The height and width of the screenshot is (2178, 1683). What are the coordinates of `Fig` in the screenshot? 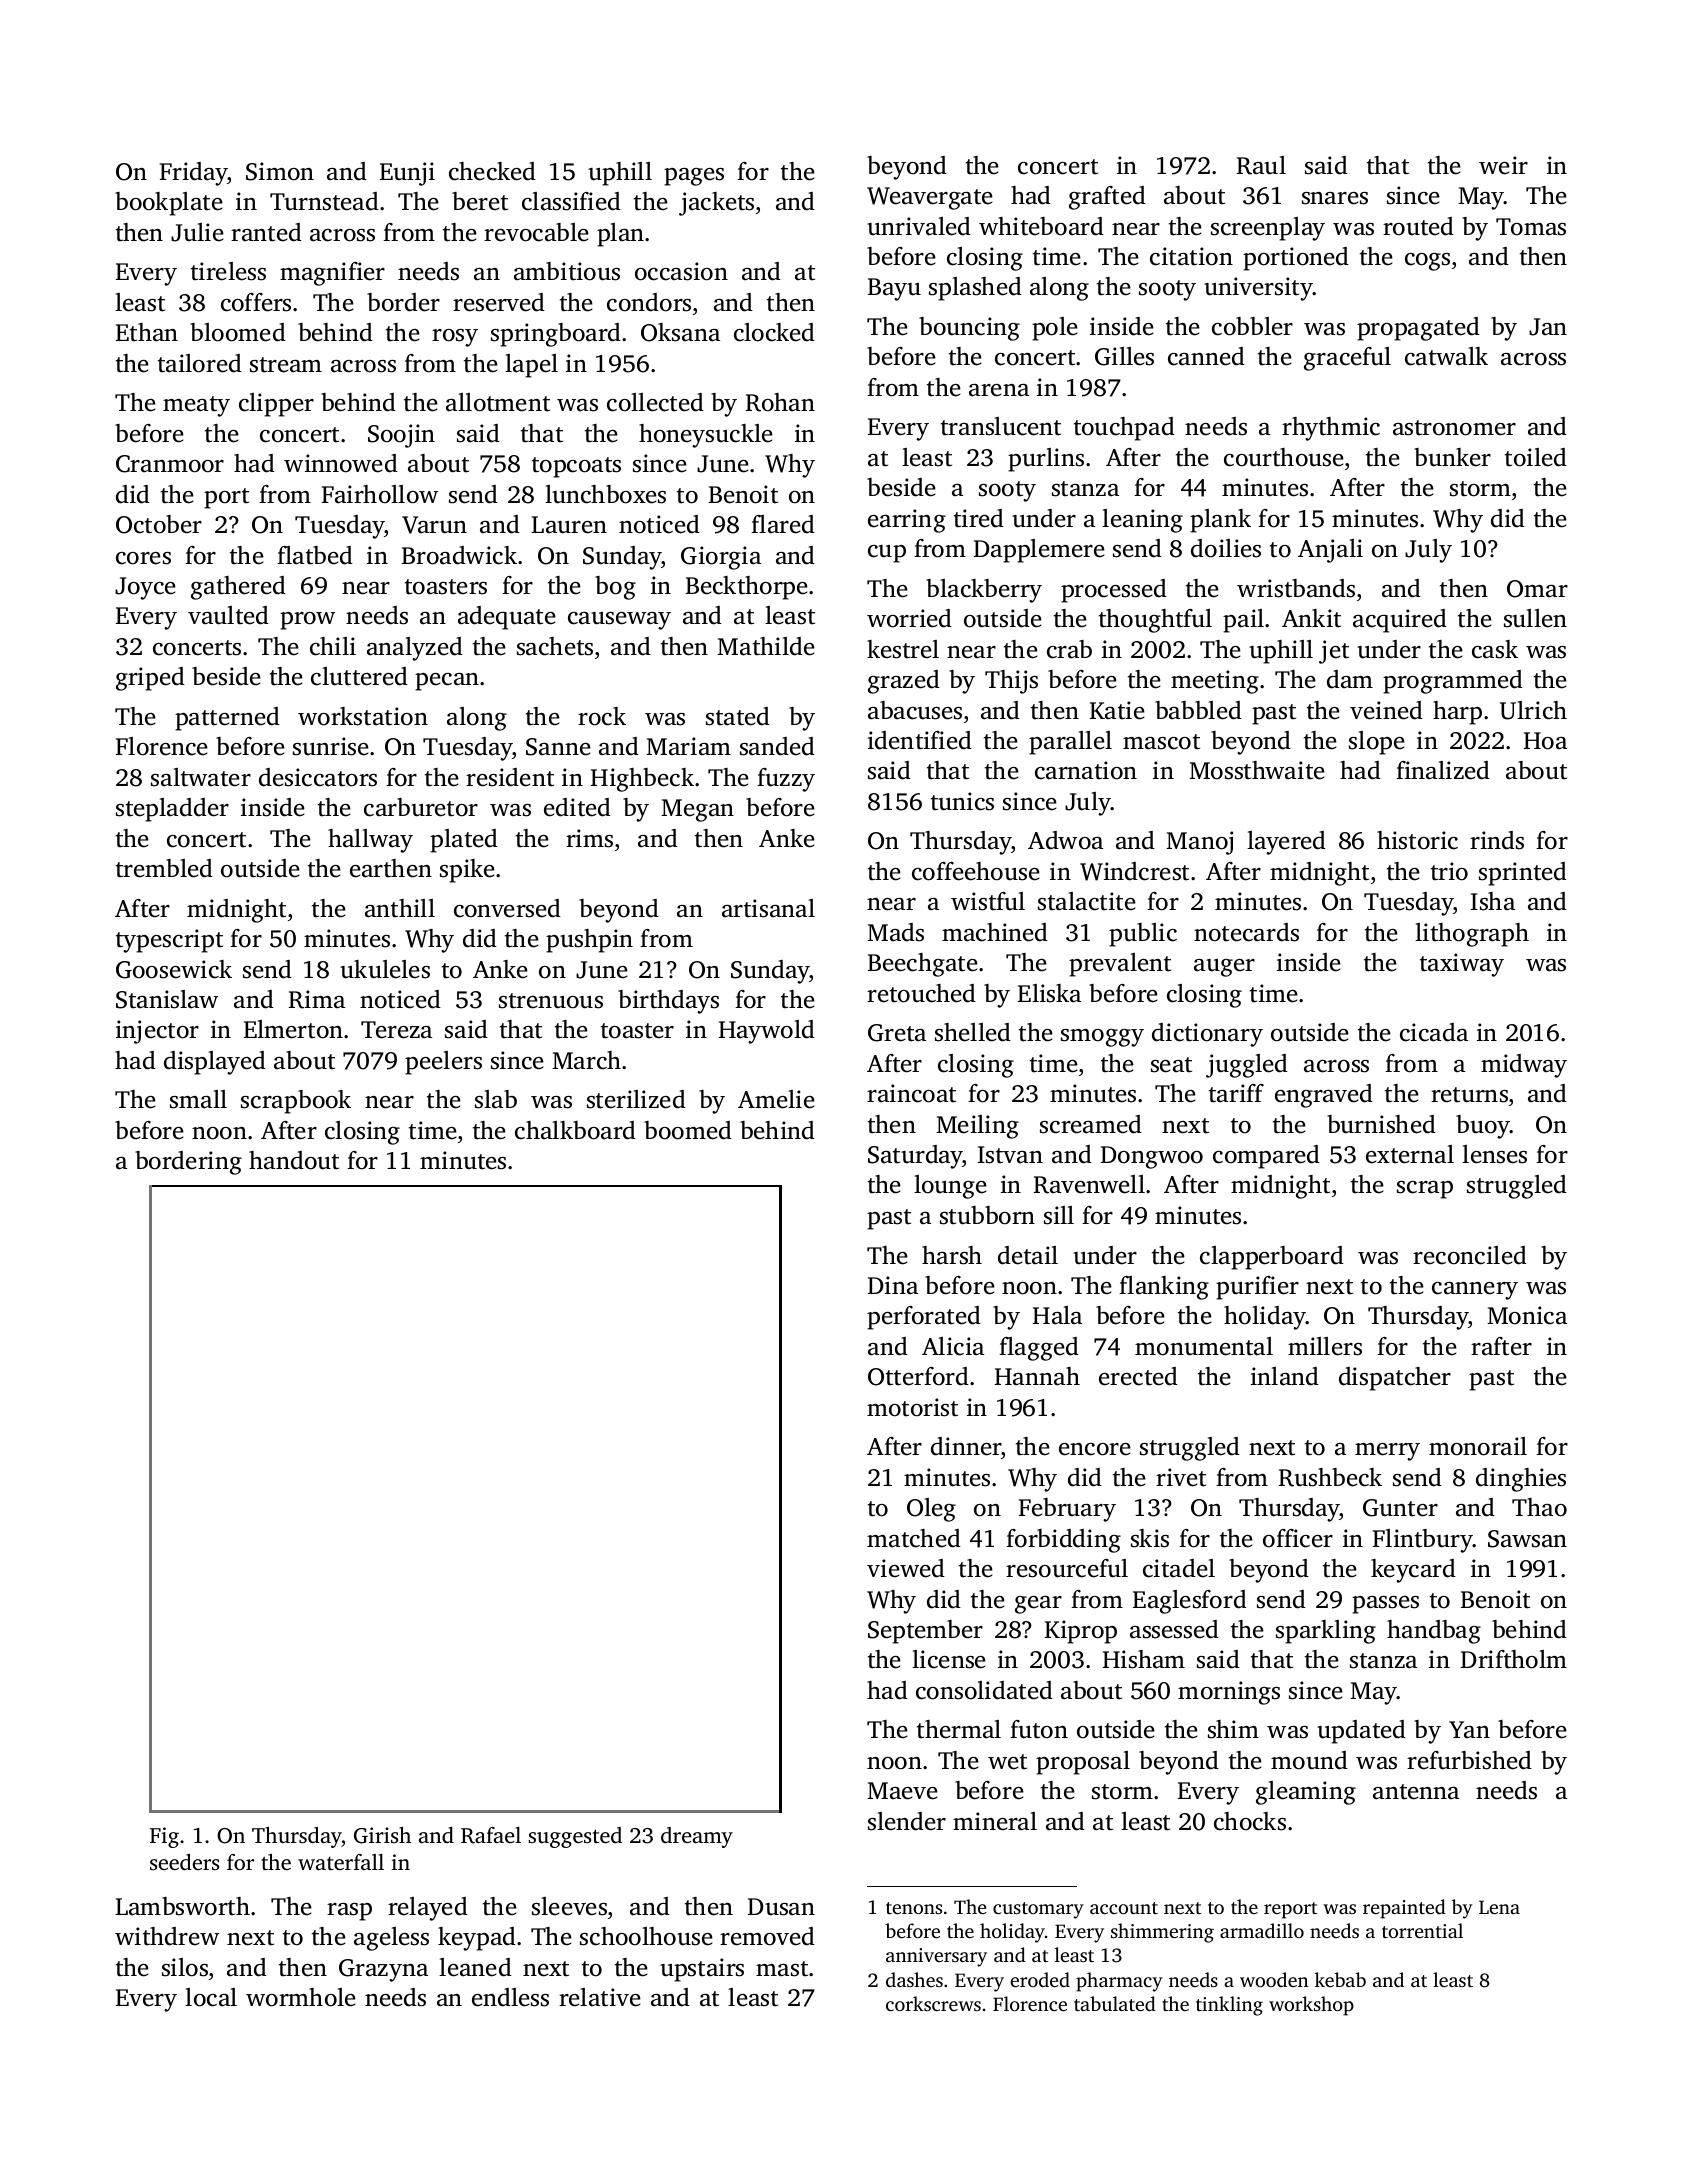 It's located at (164, 1837).
